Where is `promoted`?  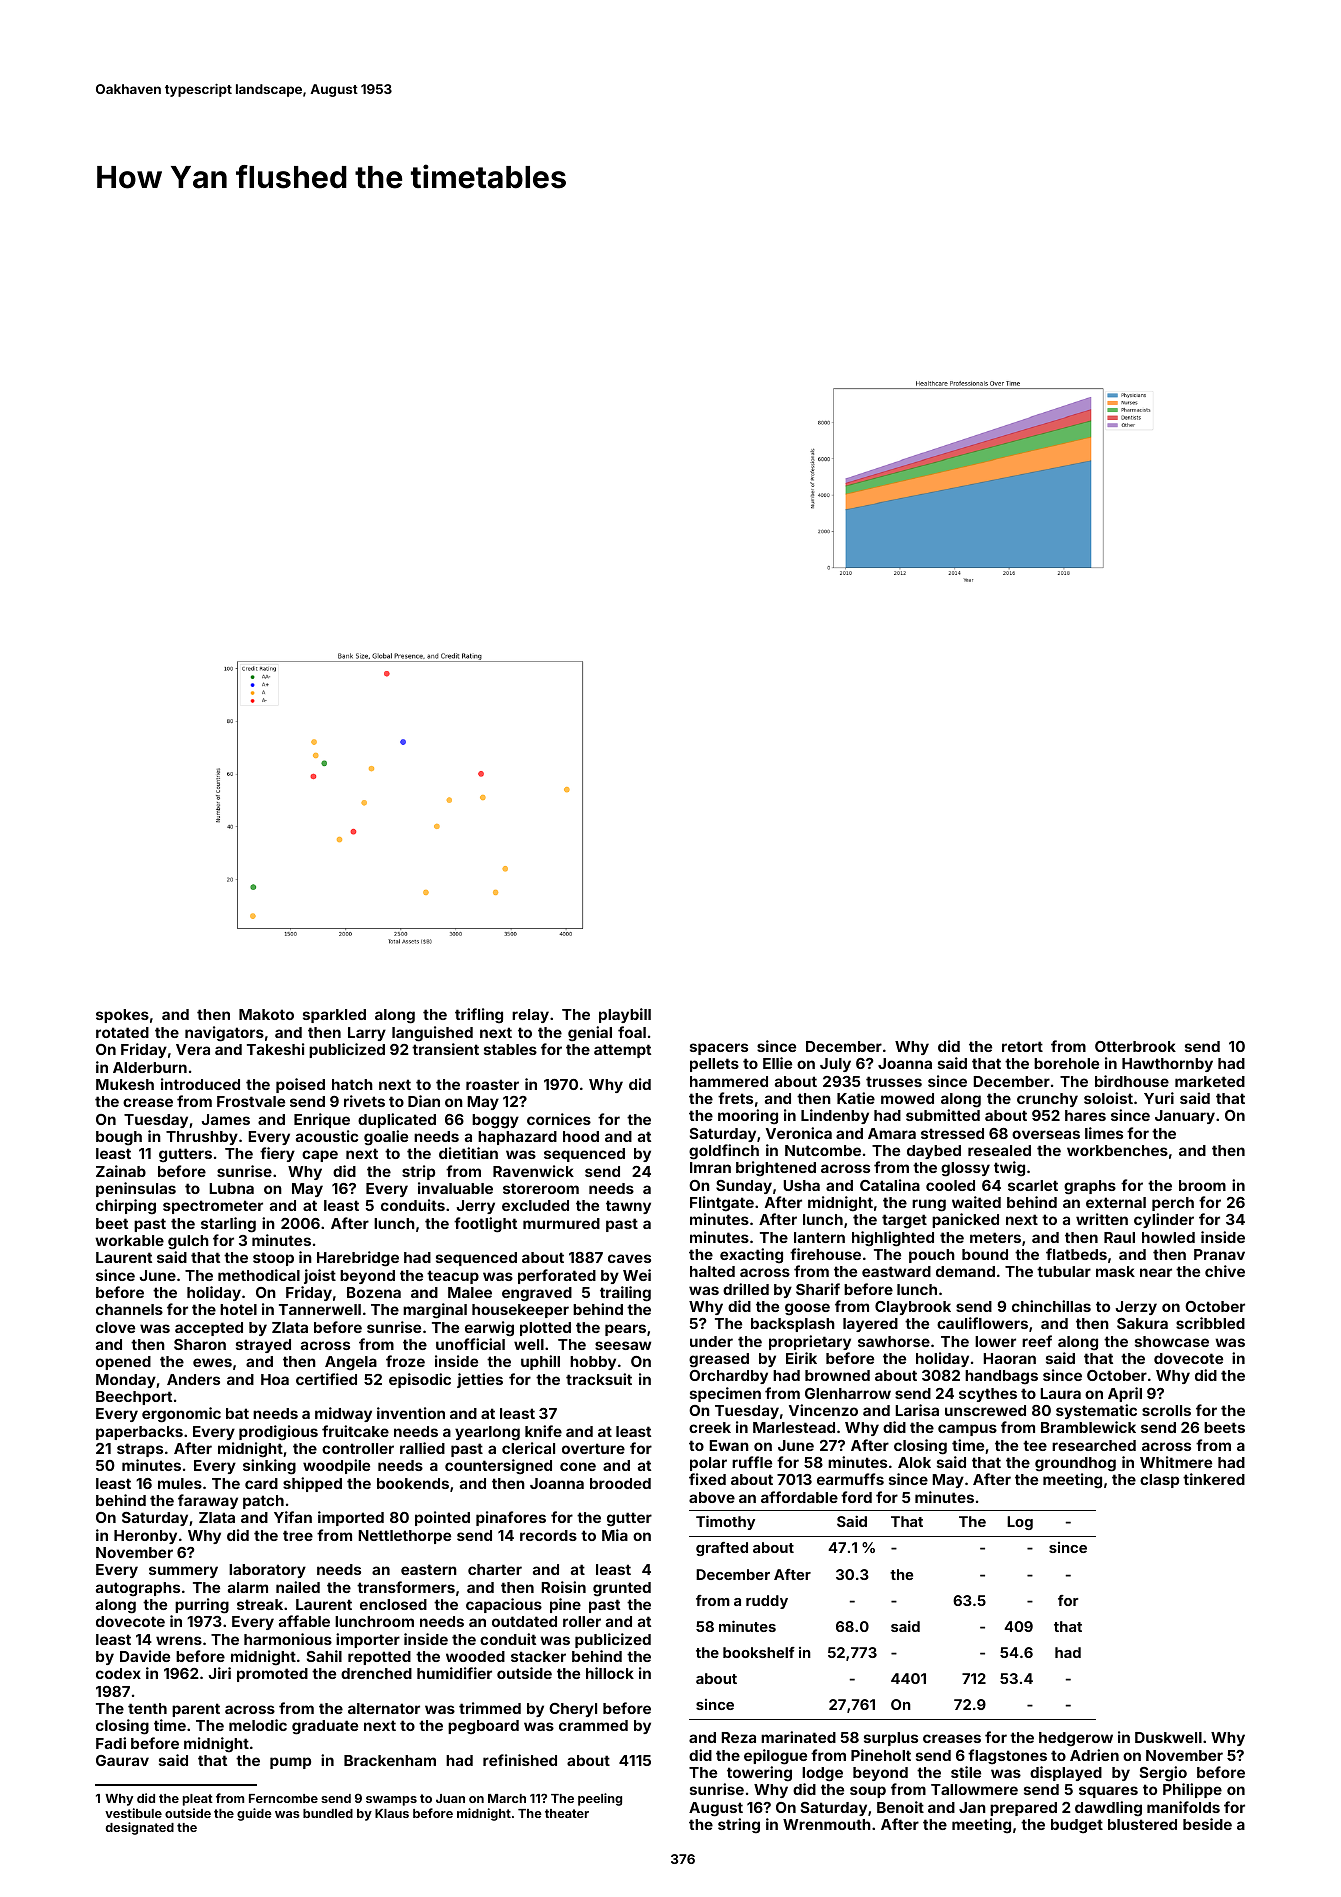 promoted is located at coordinates (272, 1675).
